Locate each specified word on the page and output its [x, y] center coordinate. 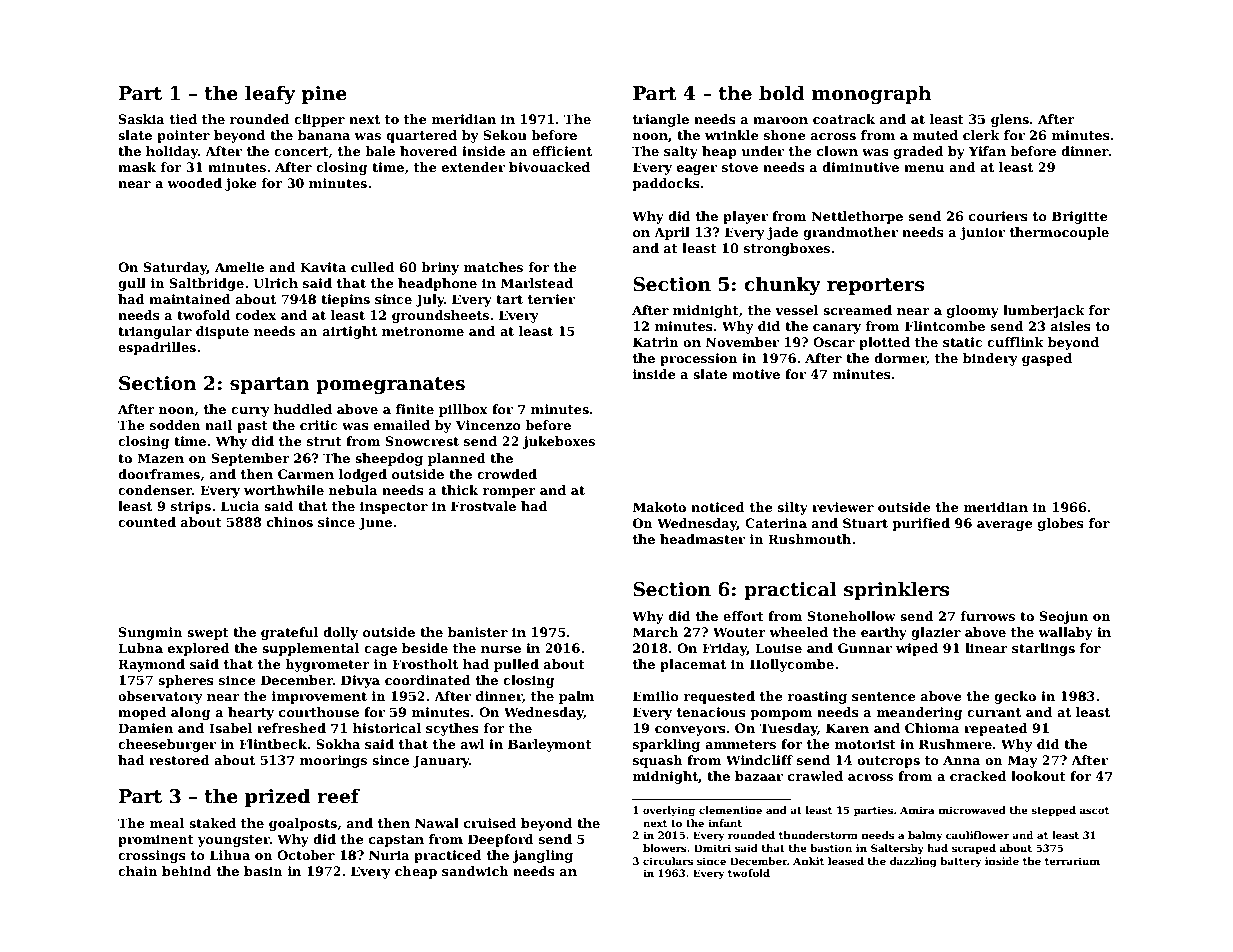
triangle [661, 120]
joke [241, 184]
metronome [423, 331]
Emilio [656, 696]
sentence [884, 696]
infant [725, 823]
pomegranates [390, 385]
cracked [978, 776]
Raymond [151, 665]
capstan [396, 841]
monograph [872, 94]
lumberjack [1044, 311]
